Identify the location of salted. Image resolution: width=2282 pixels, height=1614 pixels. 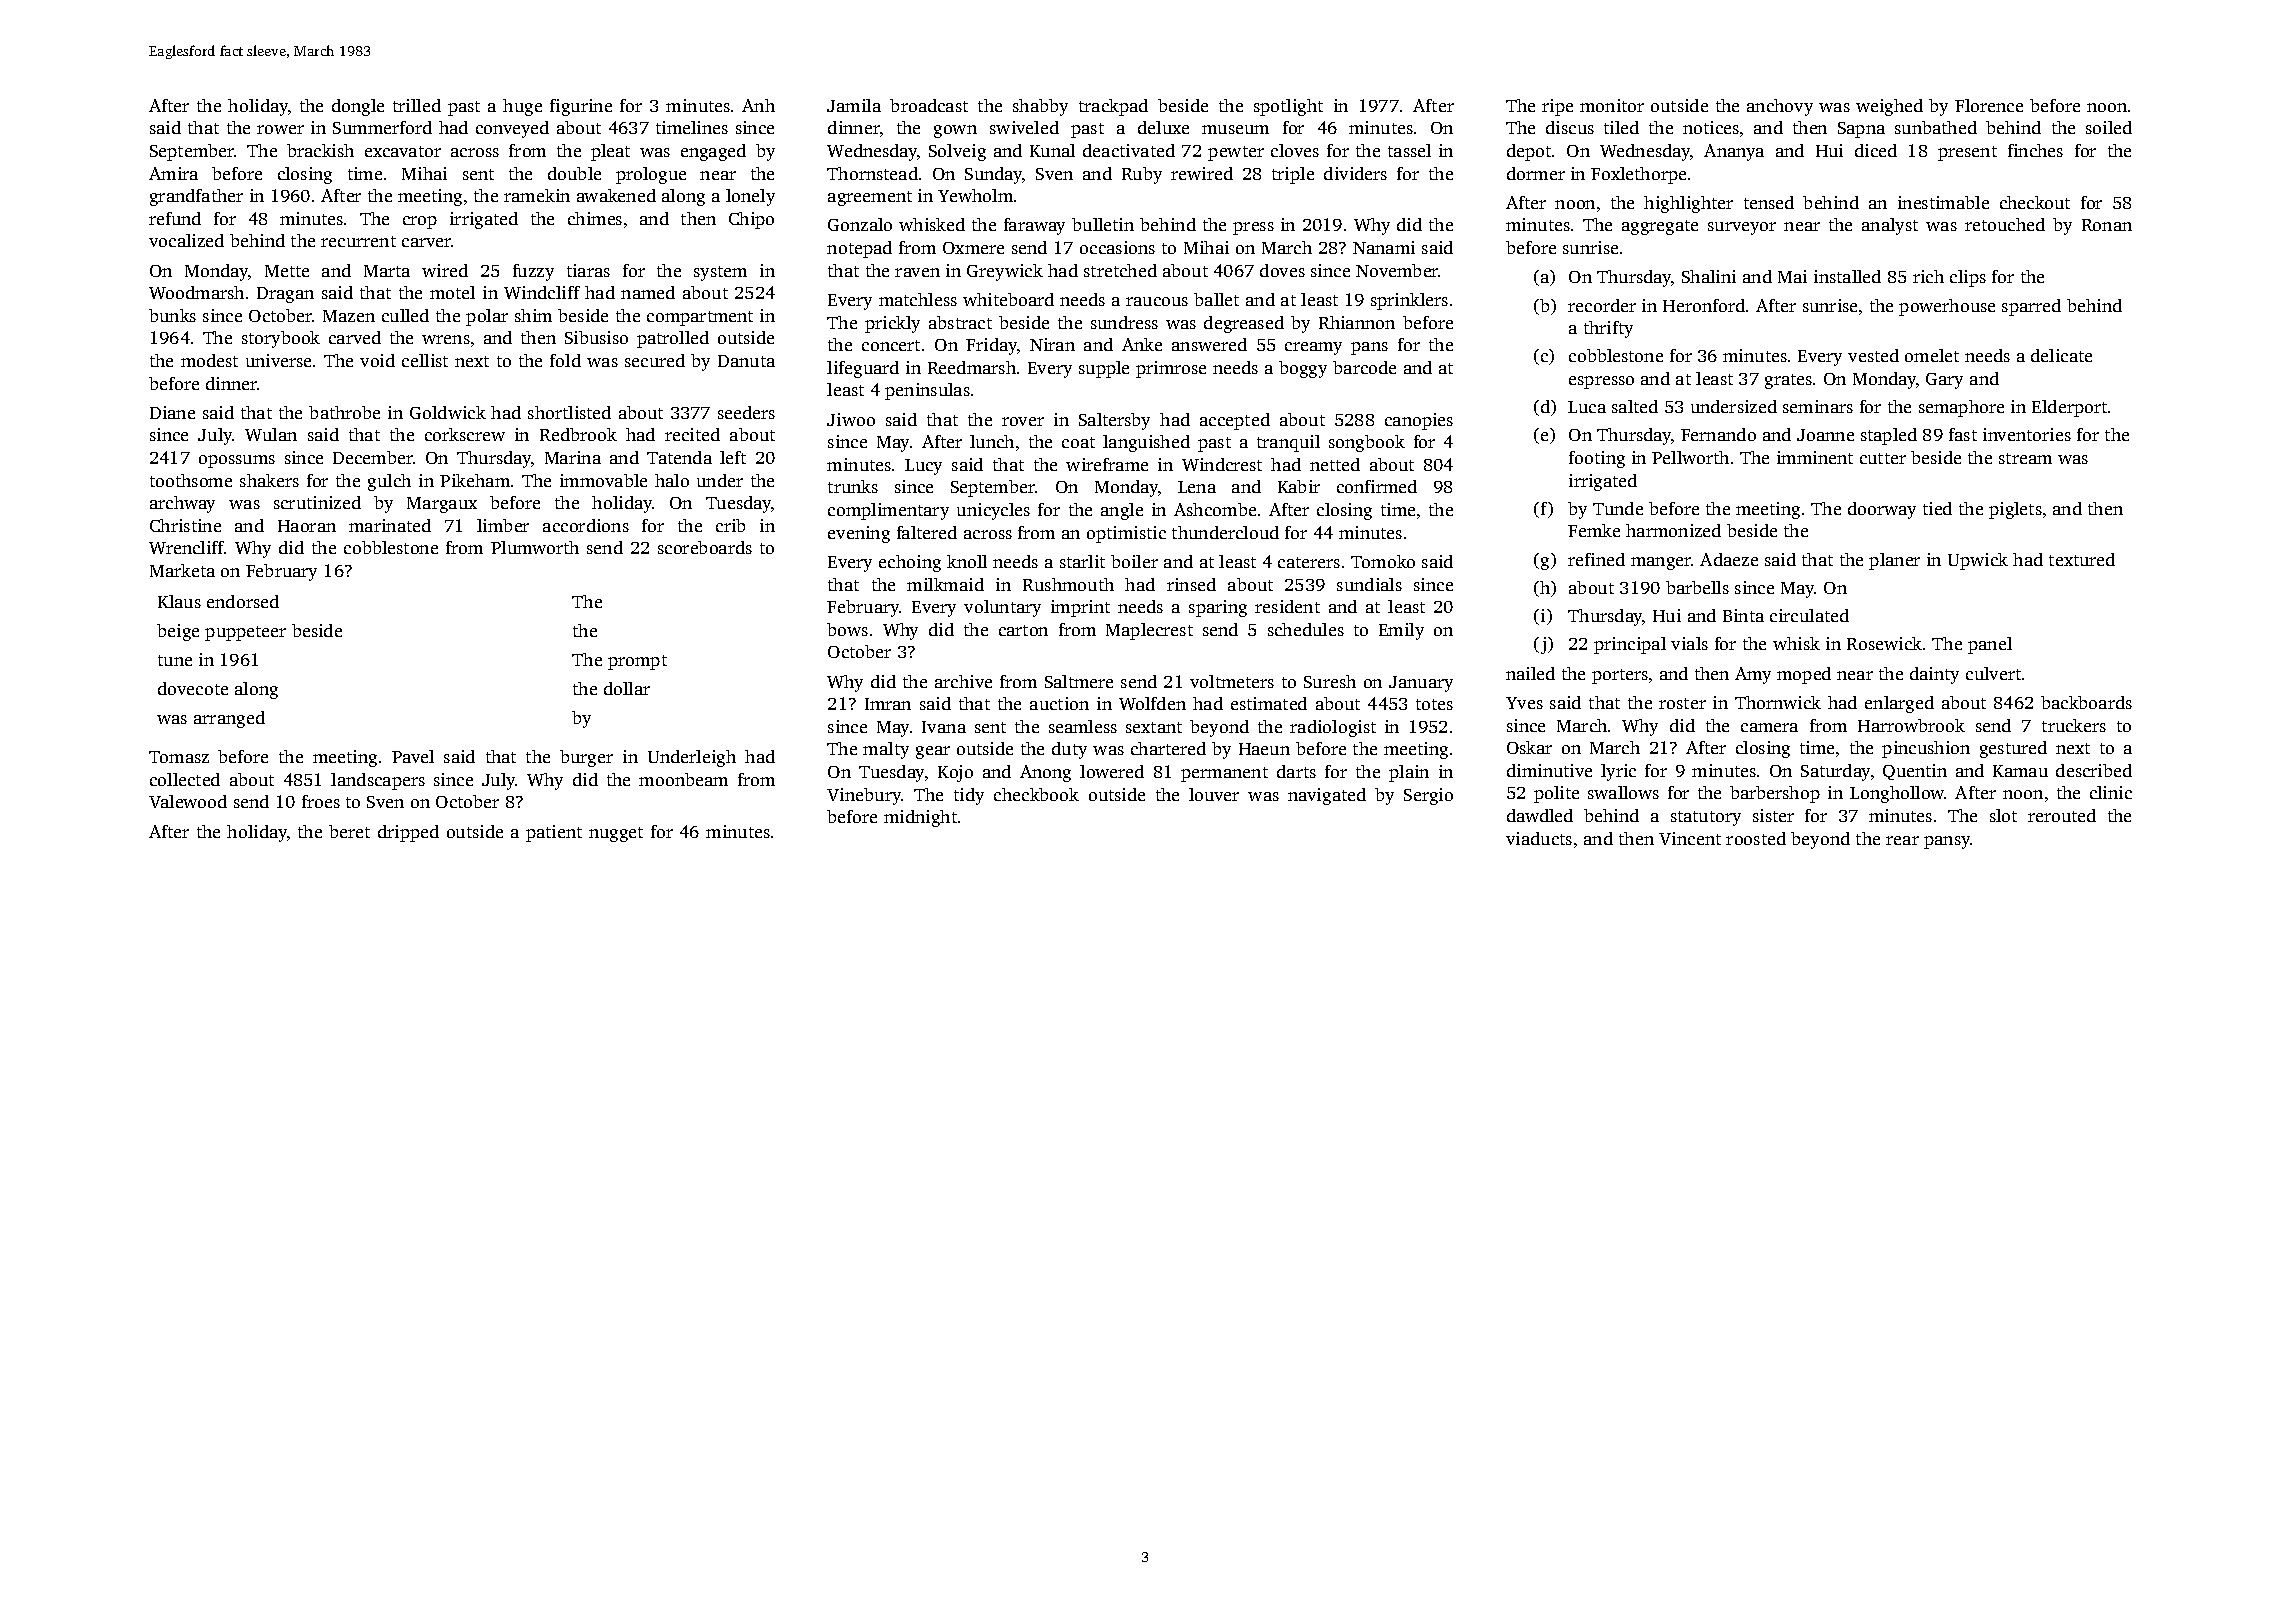
(1635, 406).
